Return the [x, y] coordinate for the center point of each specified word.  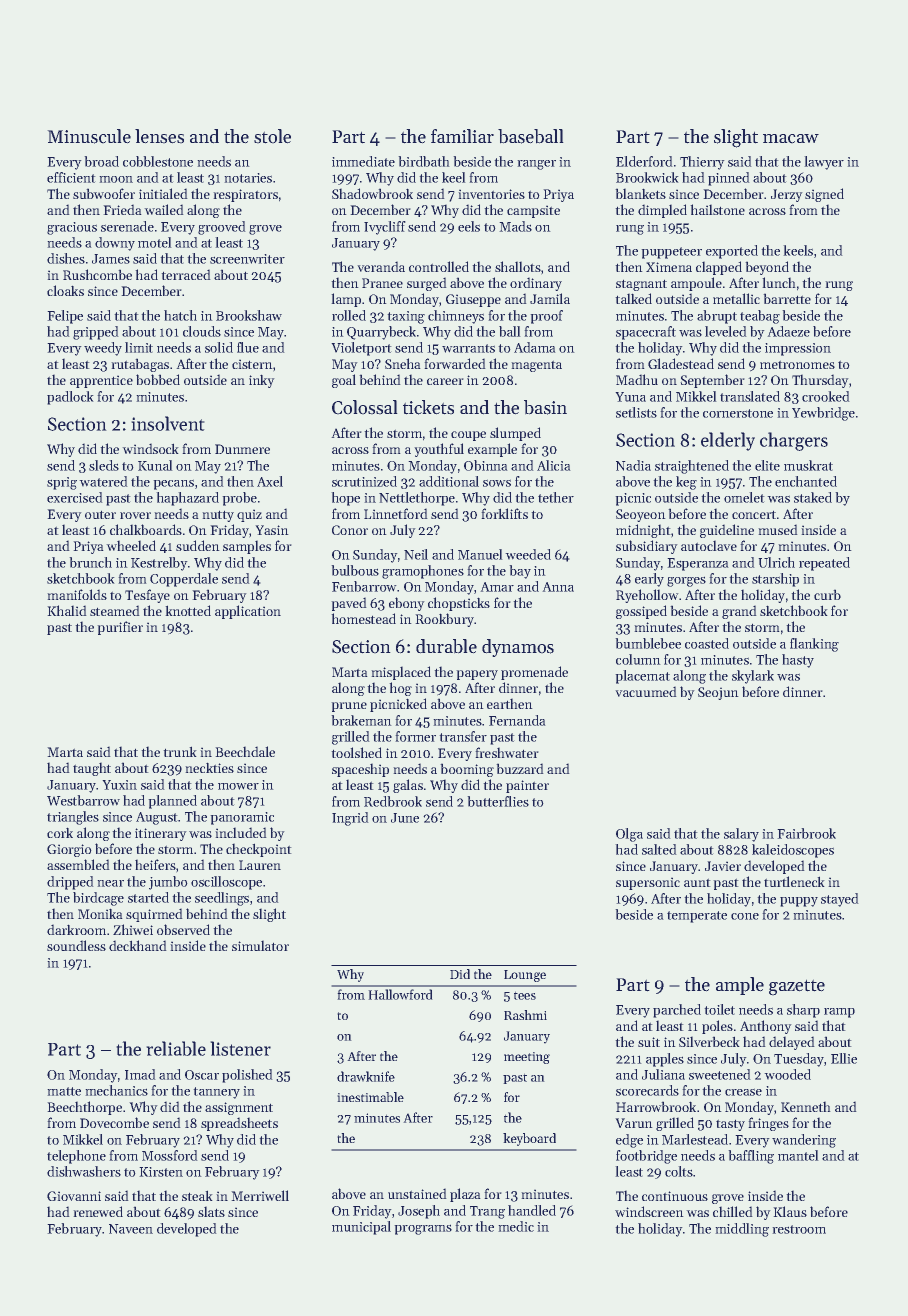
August [156, 818]
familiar [462, 136]
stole [272, 136]
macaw [791, 138]
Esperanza [698, 564]
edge [629, 1141]
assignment [239, 1108]
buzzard [520, 769]
